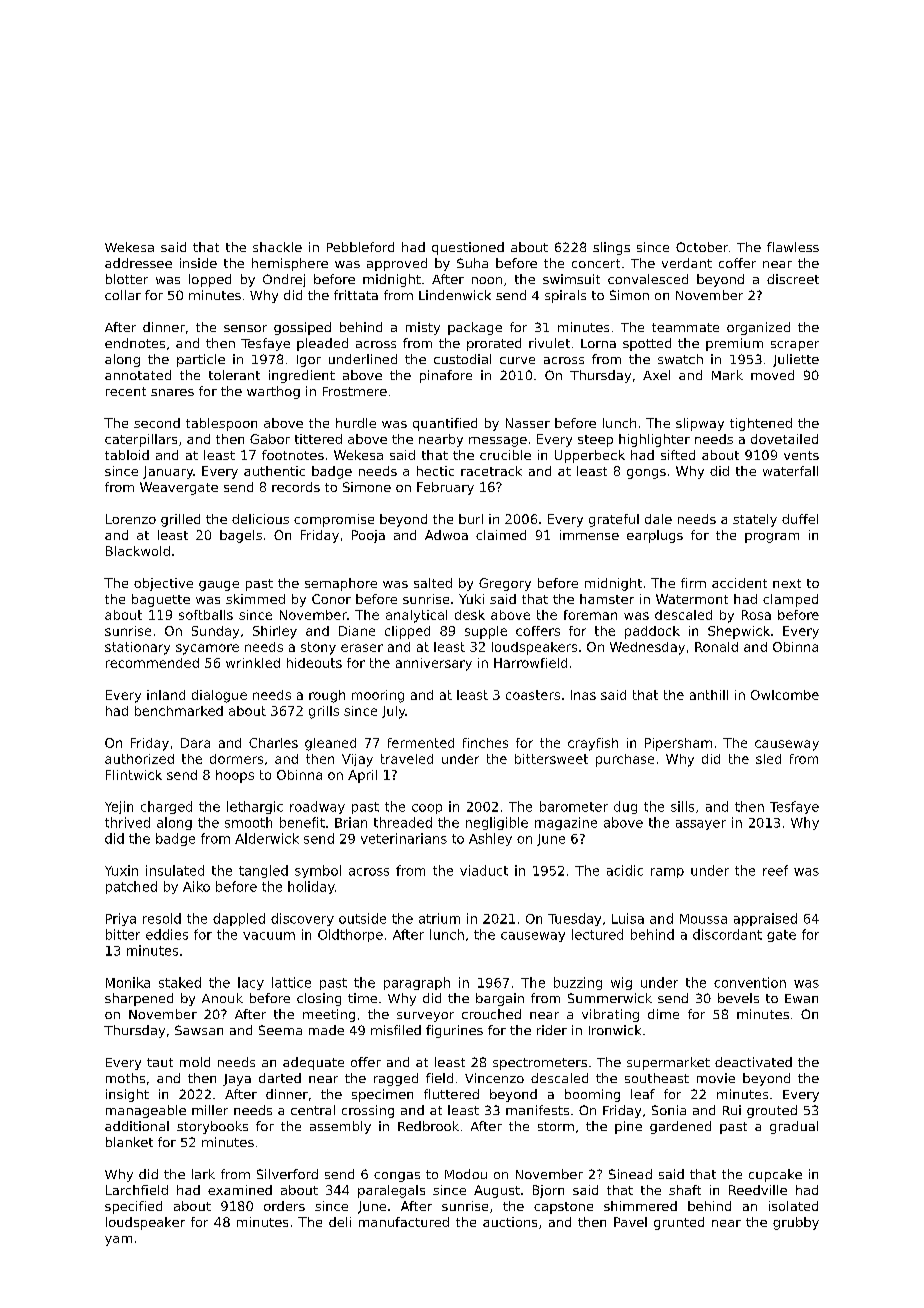 This screenshot has height=1308, width=924. What do you see at coordinates (790, 600) in the screenshot?
I see `clamped` at bounding box center [790, 600].
